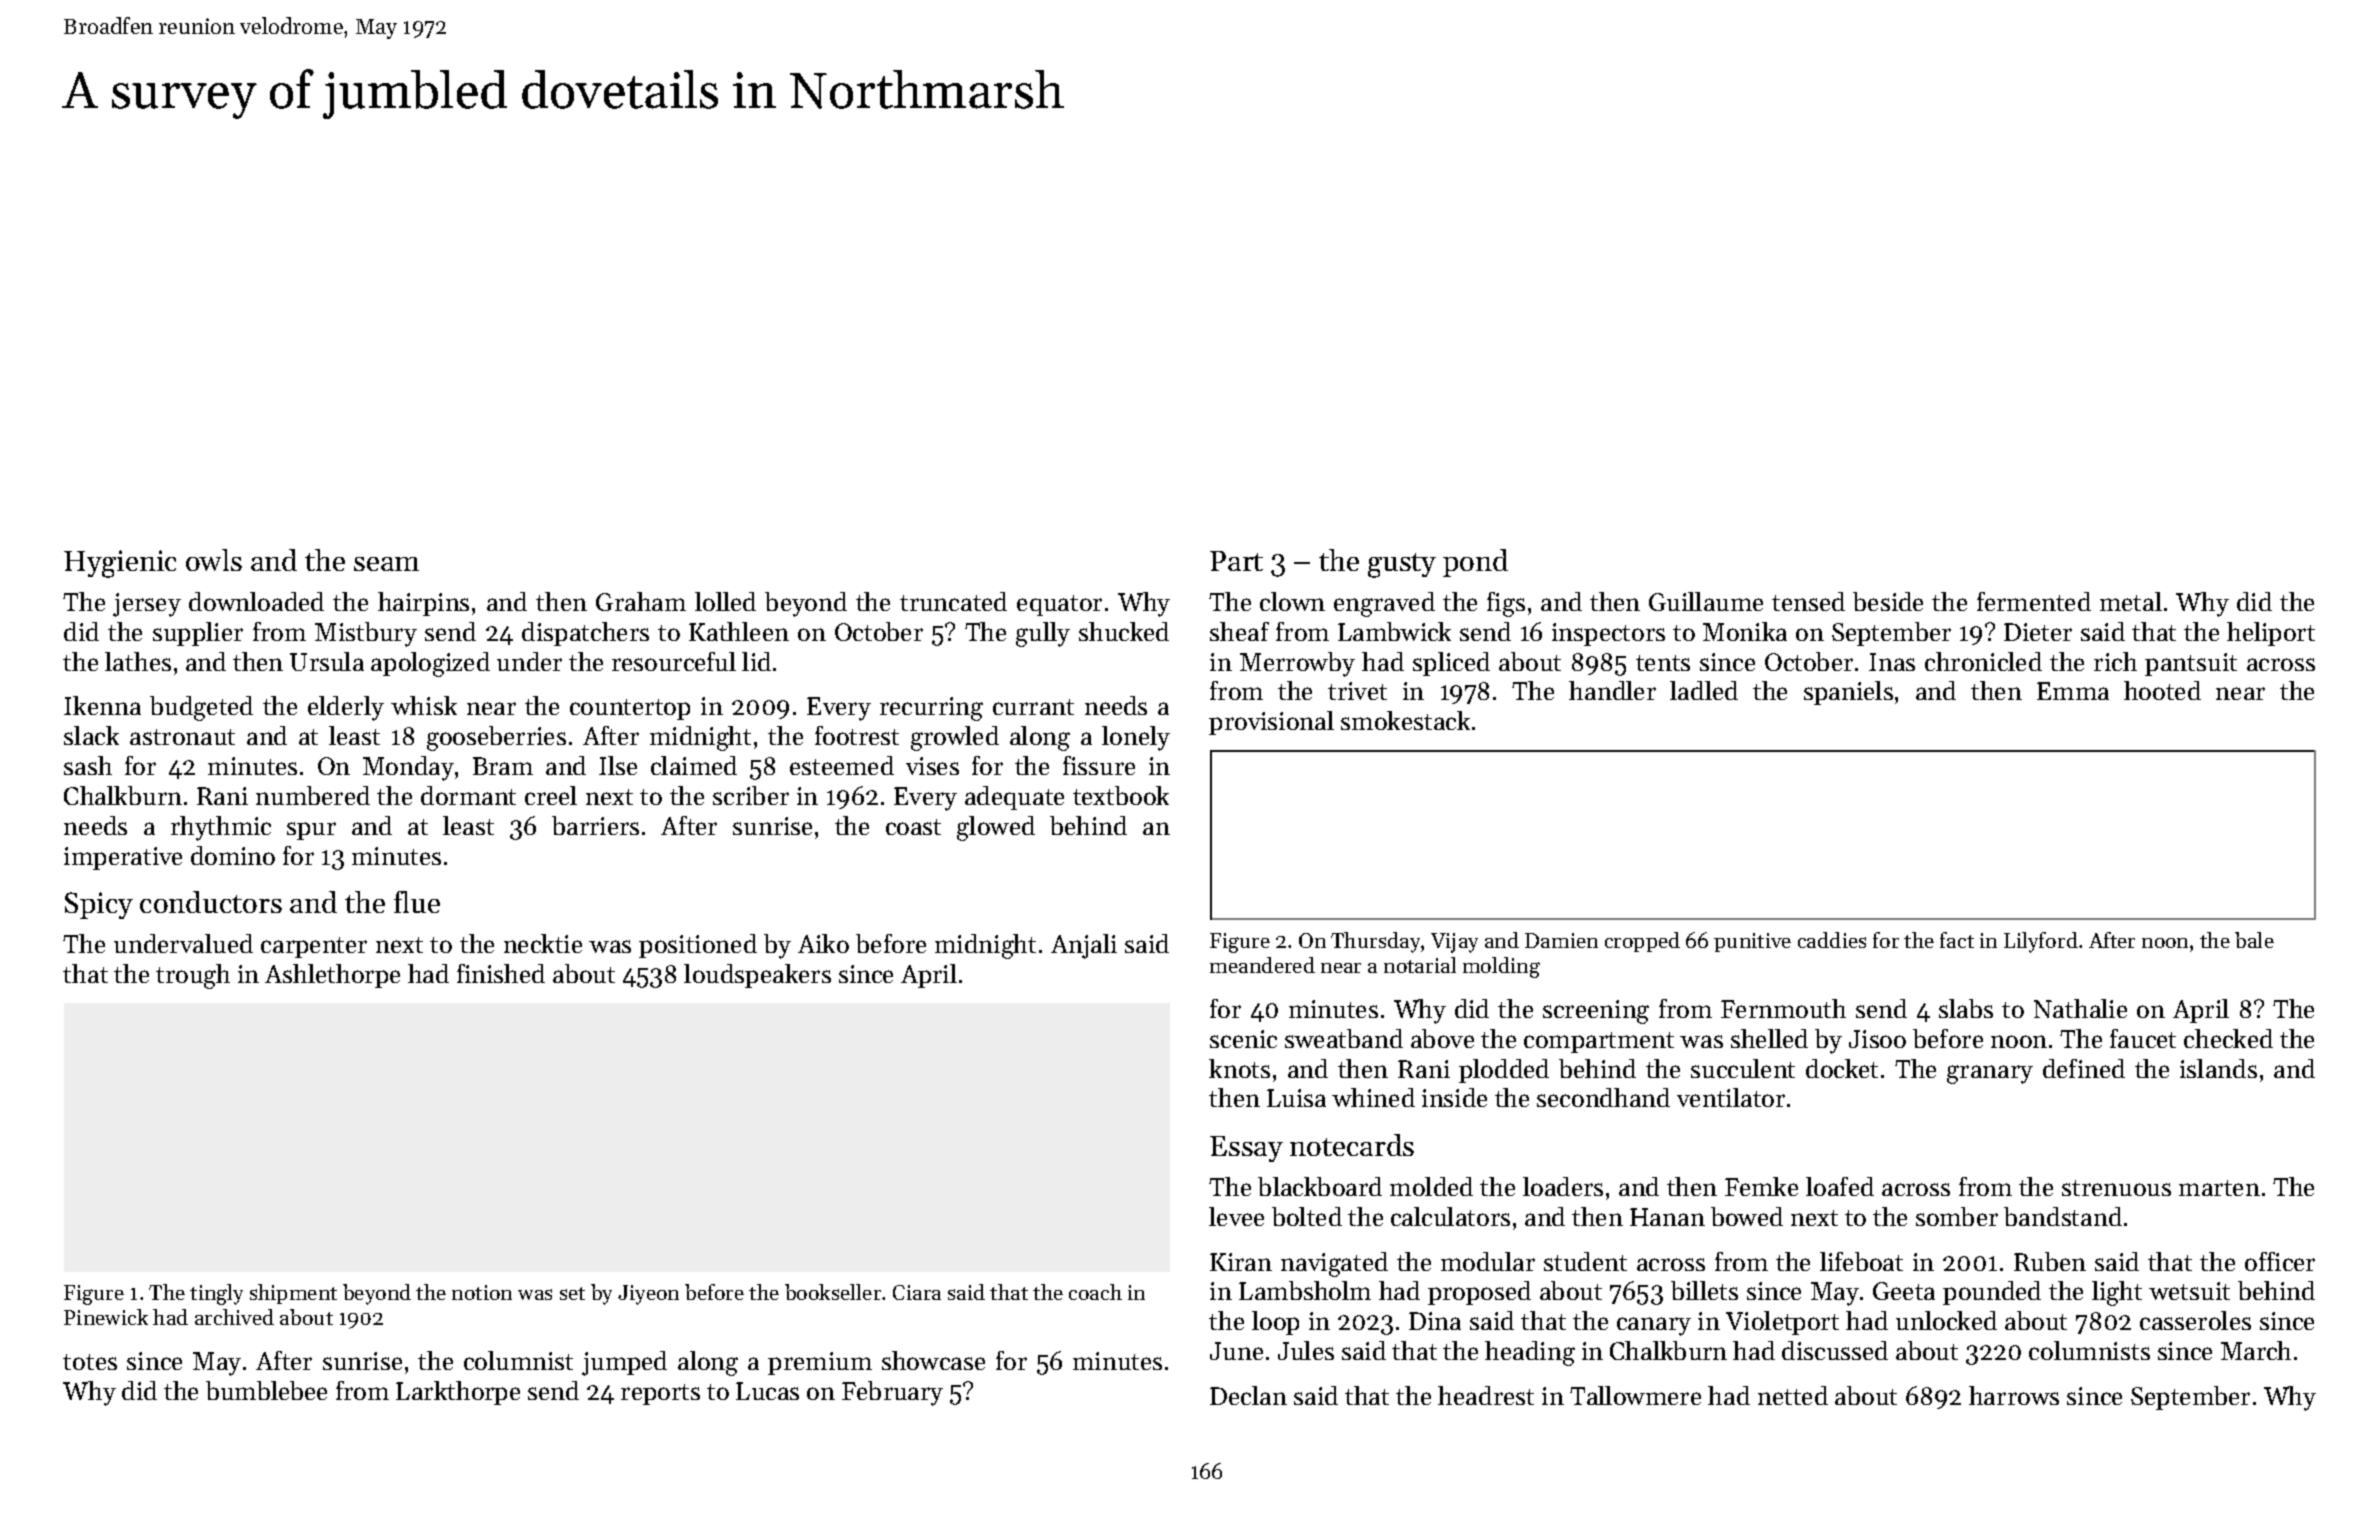  What do you see at coordinates (2219, 1188) in the page?
I see `marten` at bounding box center [2219, 1188].
